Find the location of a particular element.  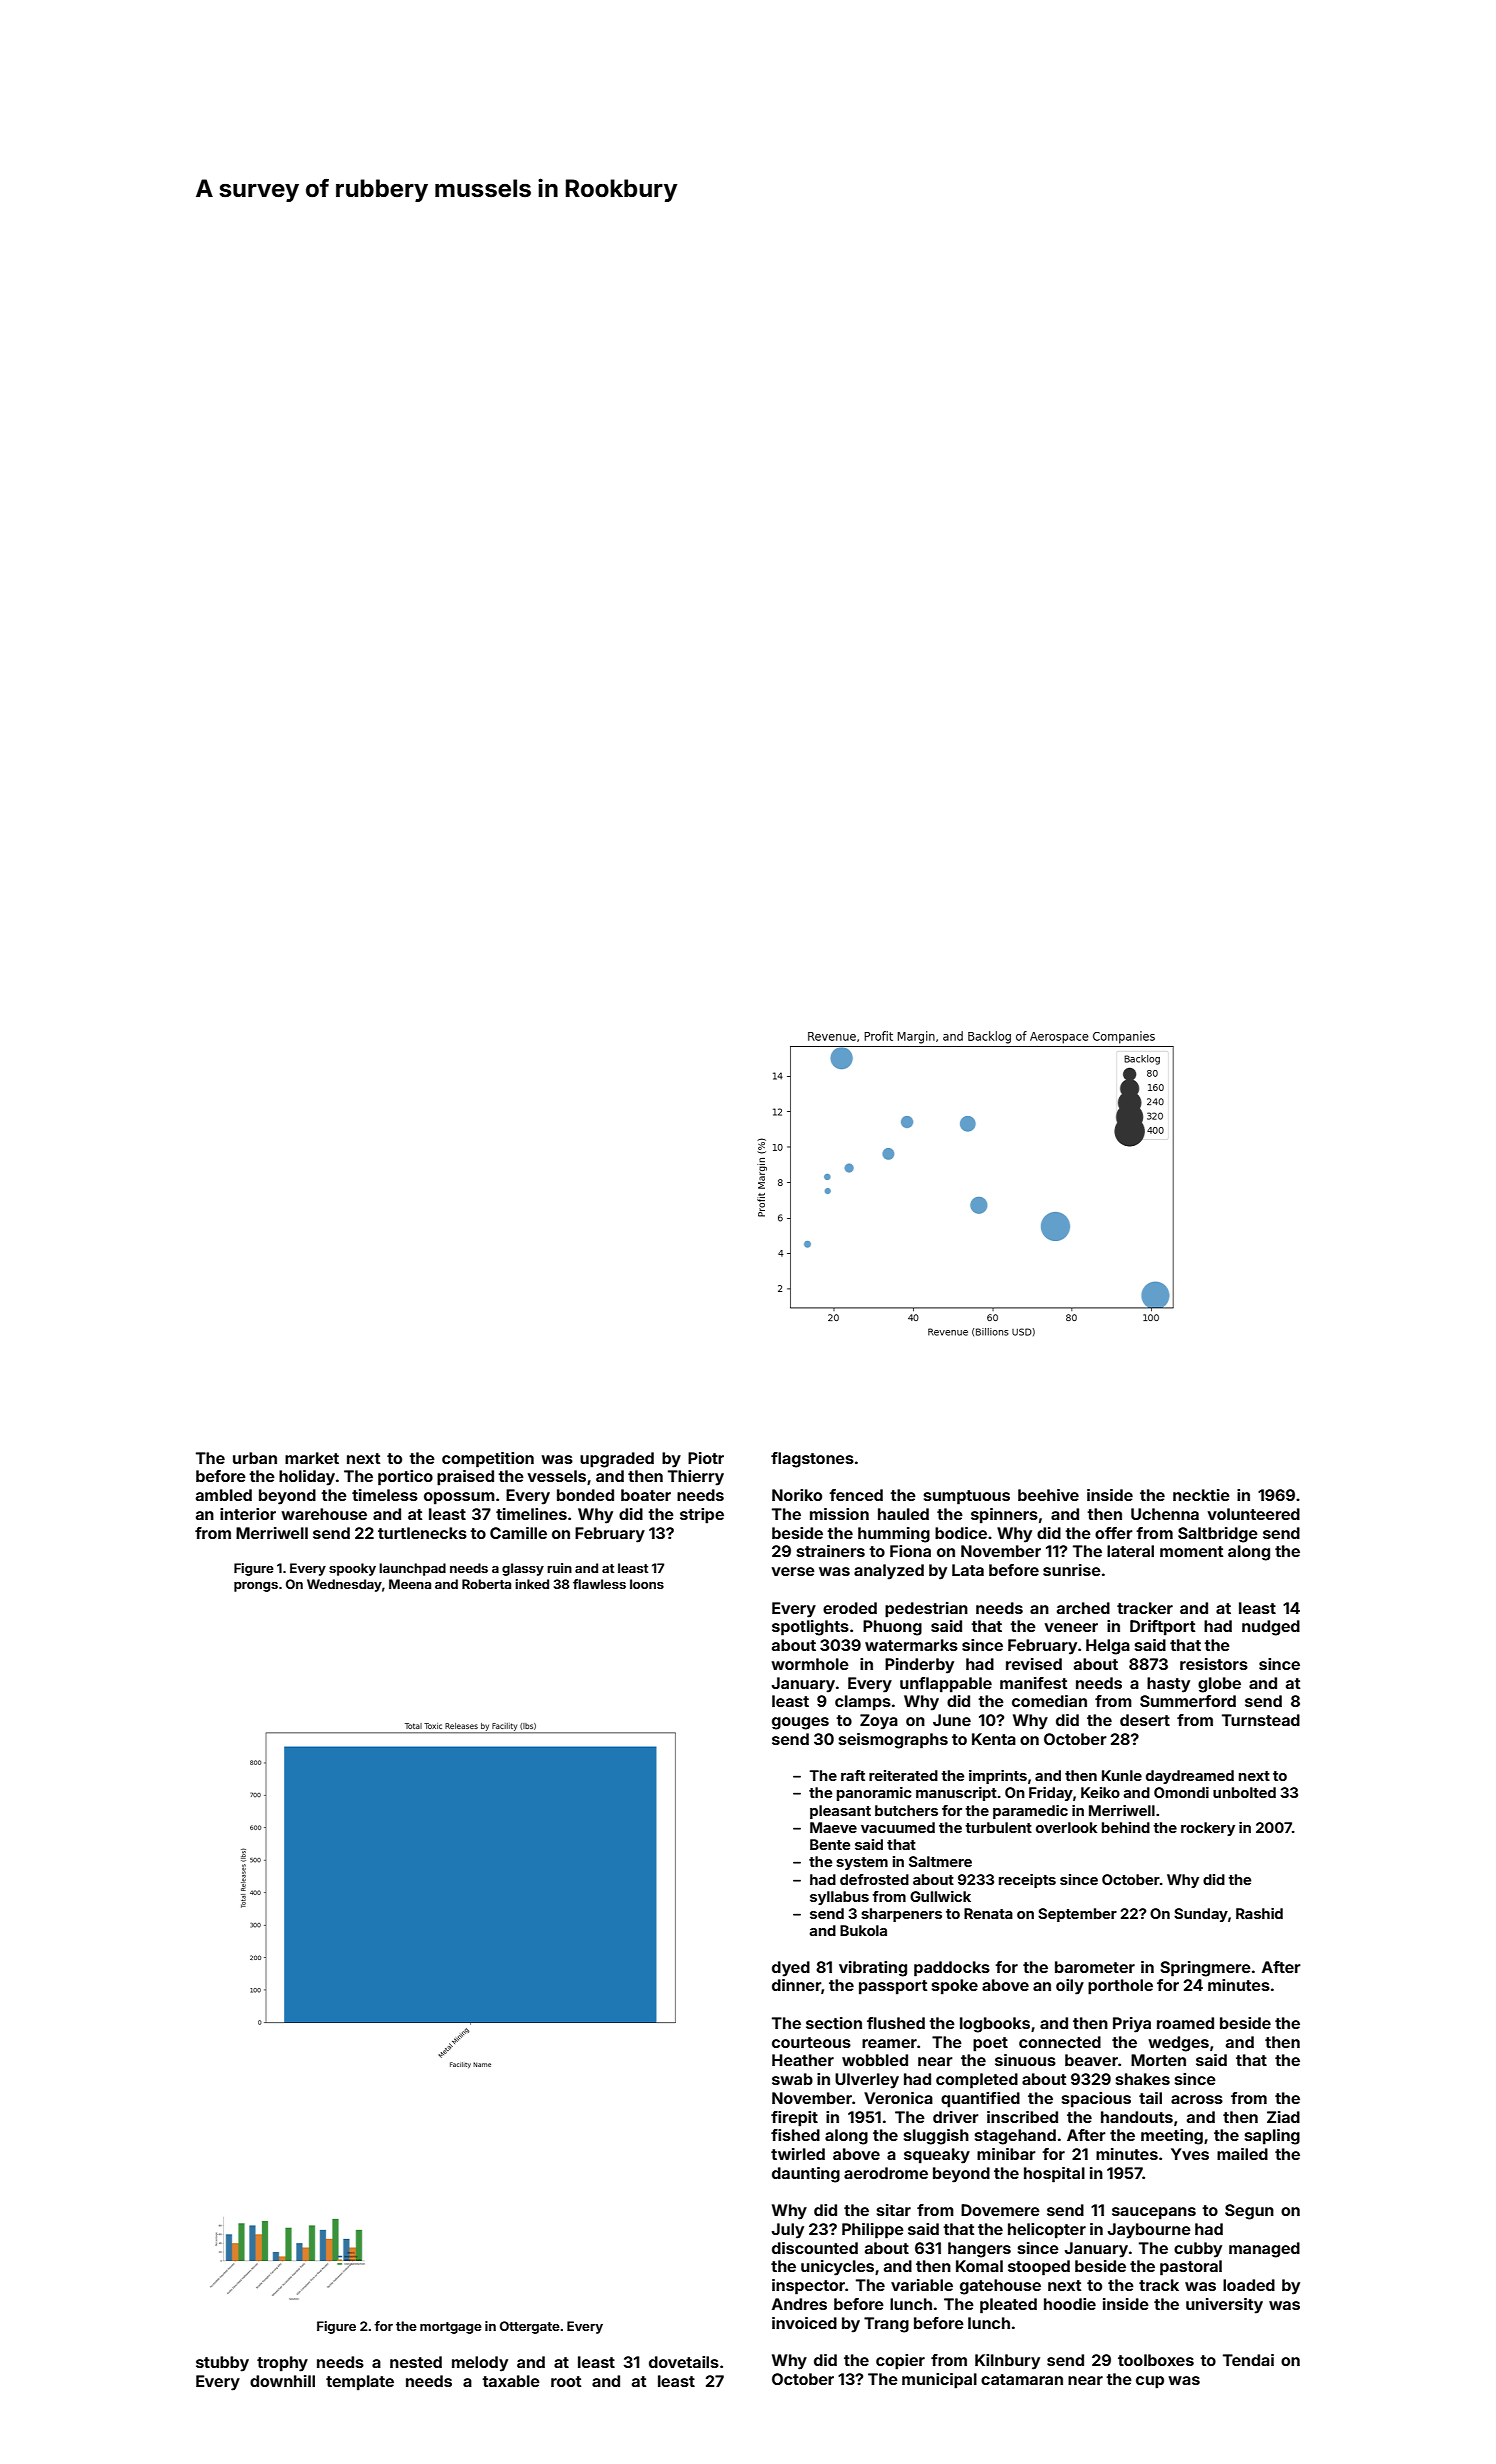

lateral is located at coordinates (1130, 1551).
